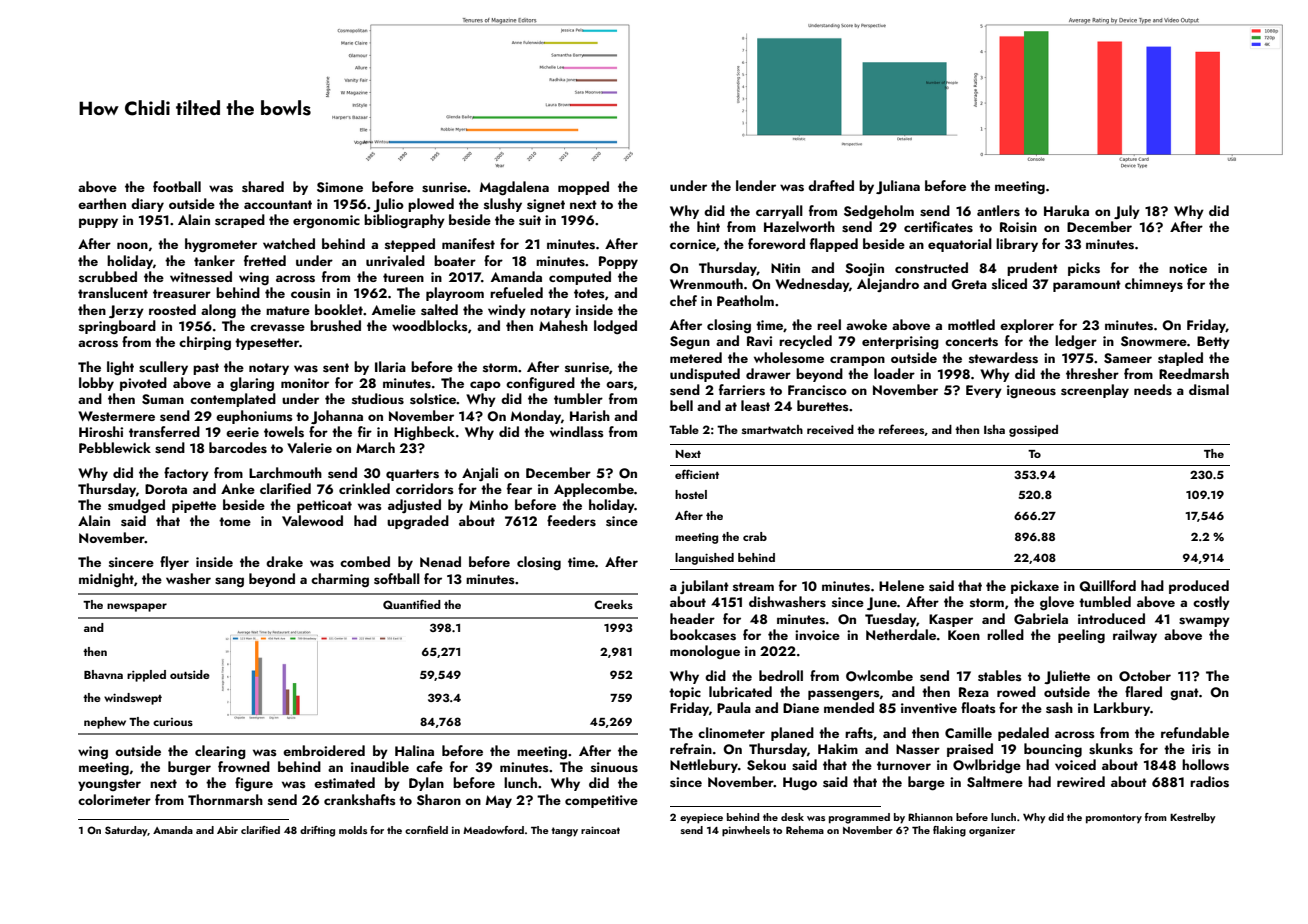  What do you see at coordinates (227, 830) in the document?
I see `Abir` at bounding box center [227, 830].
